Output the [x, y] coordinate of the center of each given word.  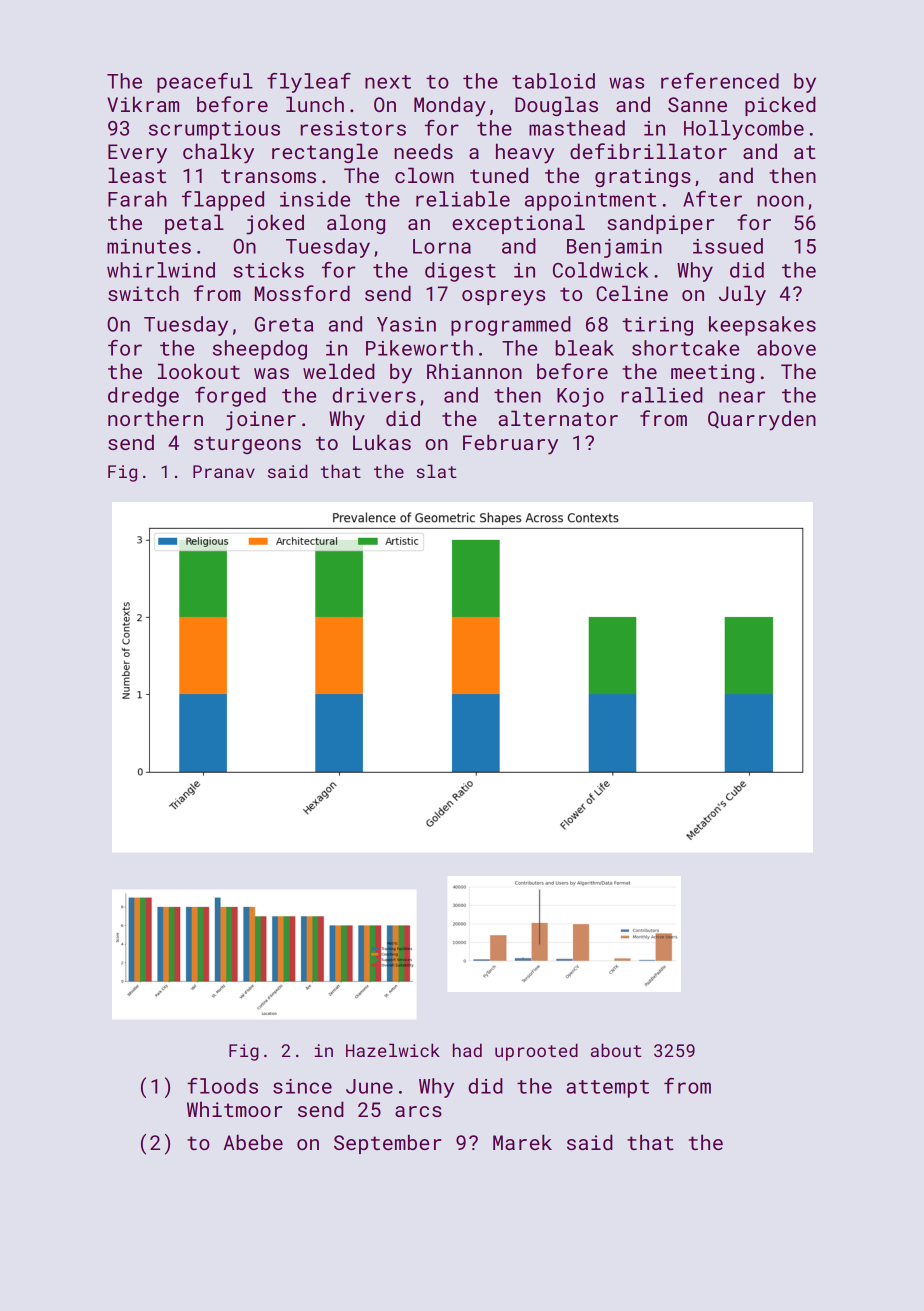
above [786, 348]
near [742, 397]
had [467, 1050]
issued [728, 246]
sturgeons [247, 445]
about [616, 1050]
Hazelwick [393, 1050]
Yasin [406, 324]
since [302, 1086]
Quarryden [762, 420]
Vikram [143, 104]
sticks [268, 270]
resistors [353, 128]
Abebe [253, 1142]
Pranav [224, 471]
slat [436, 471]
